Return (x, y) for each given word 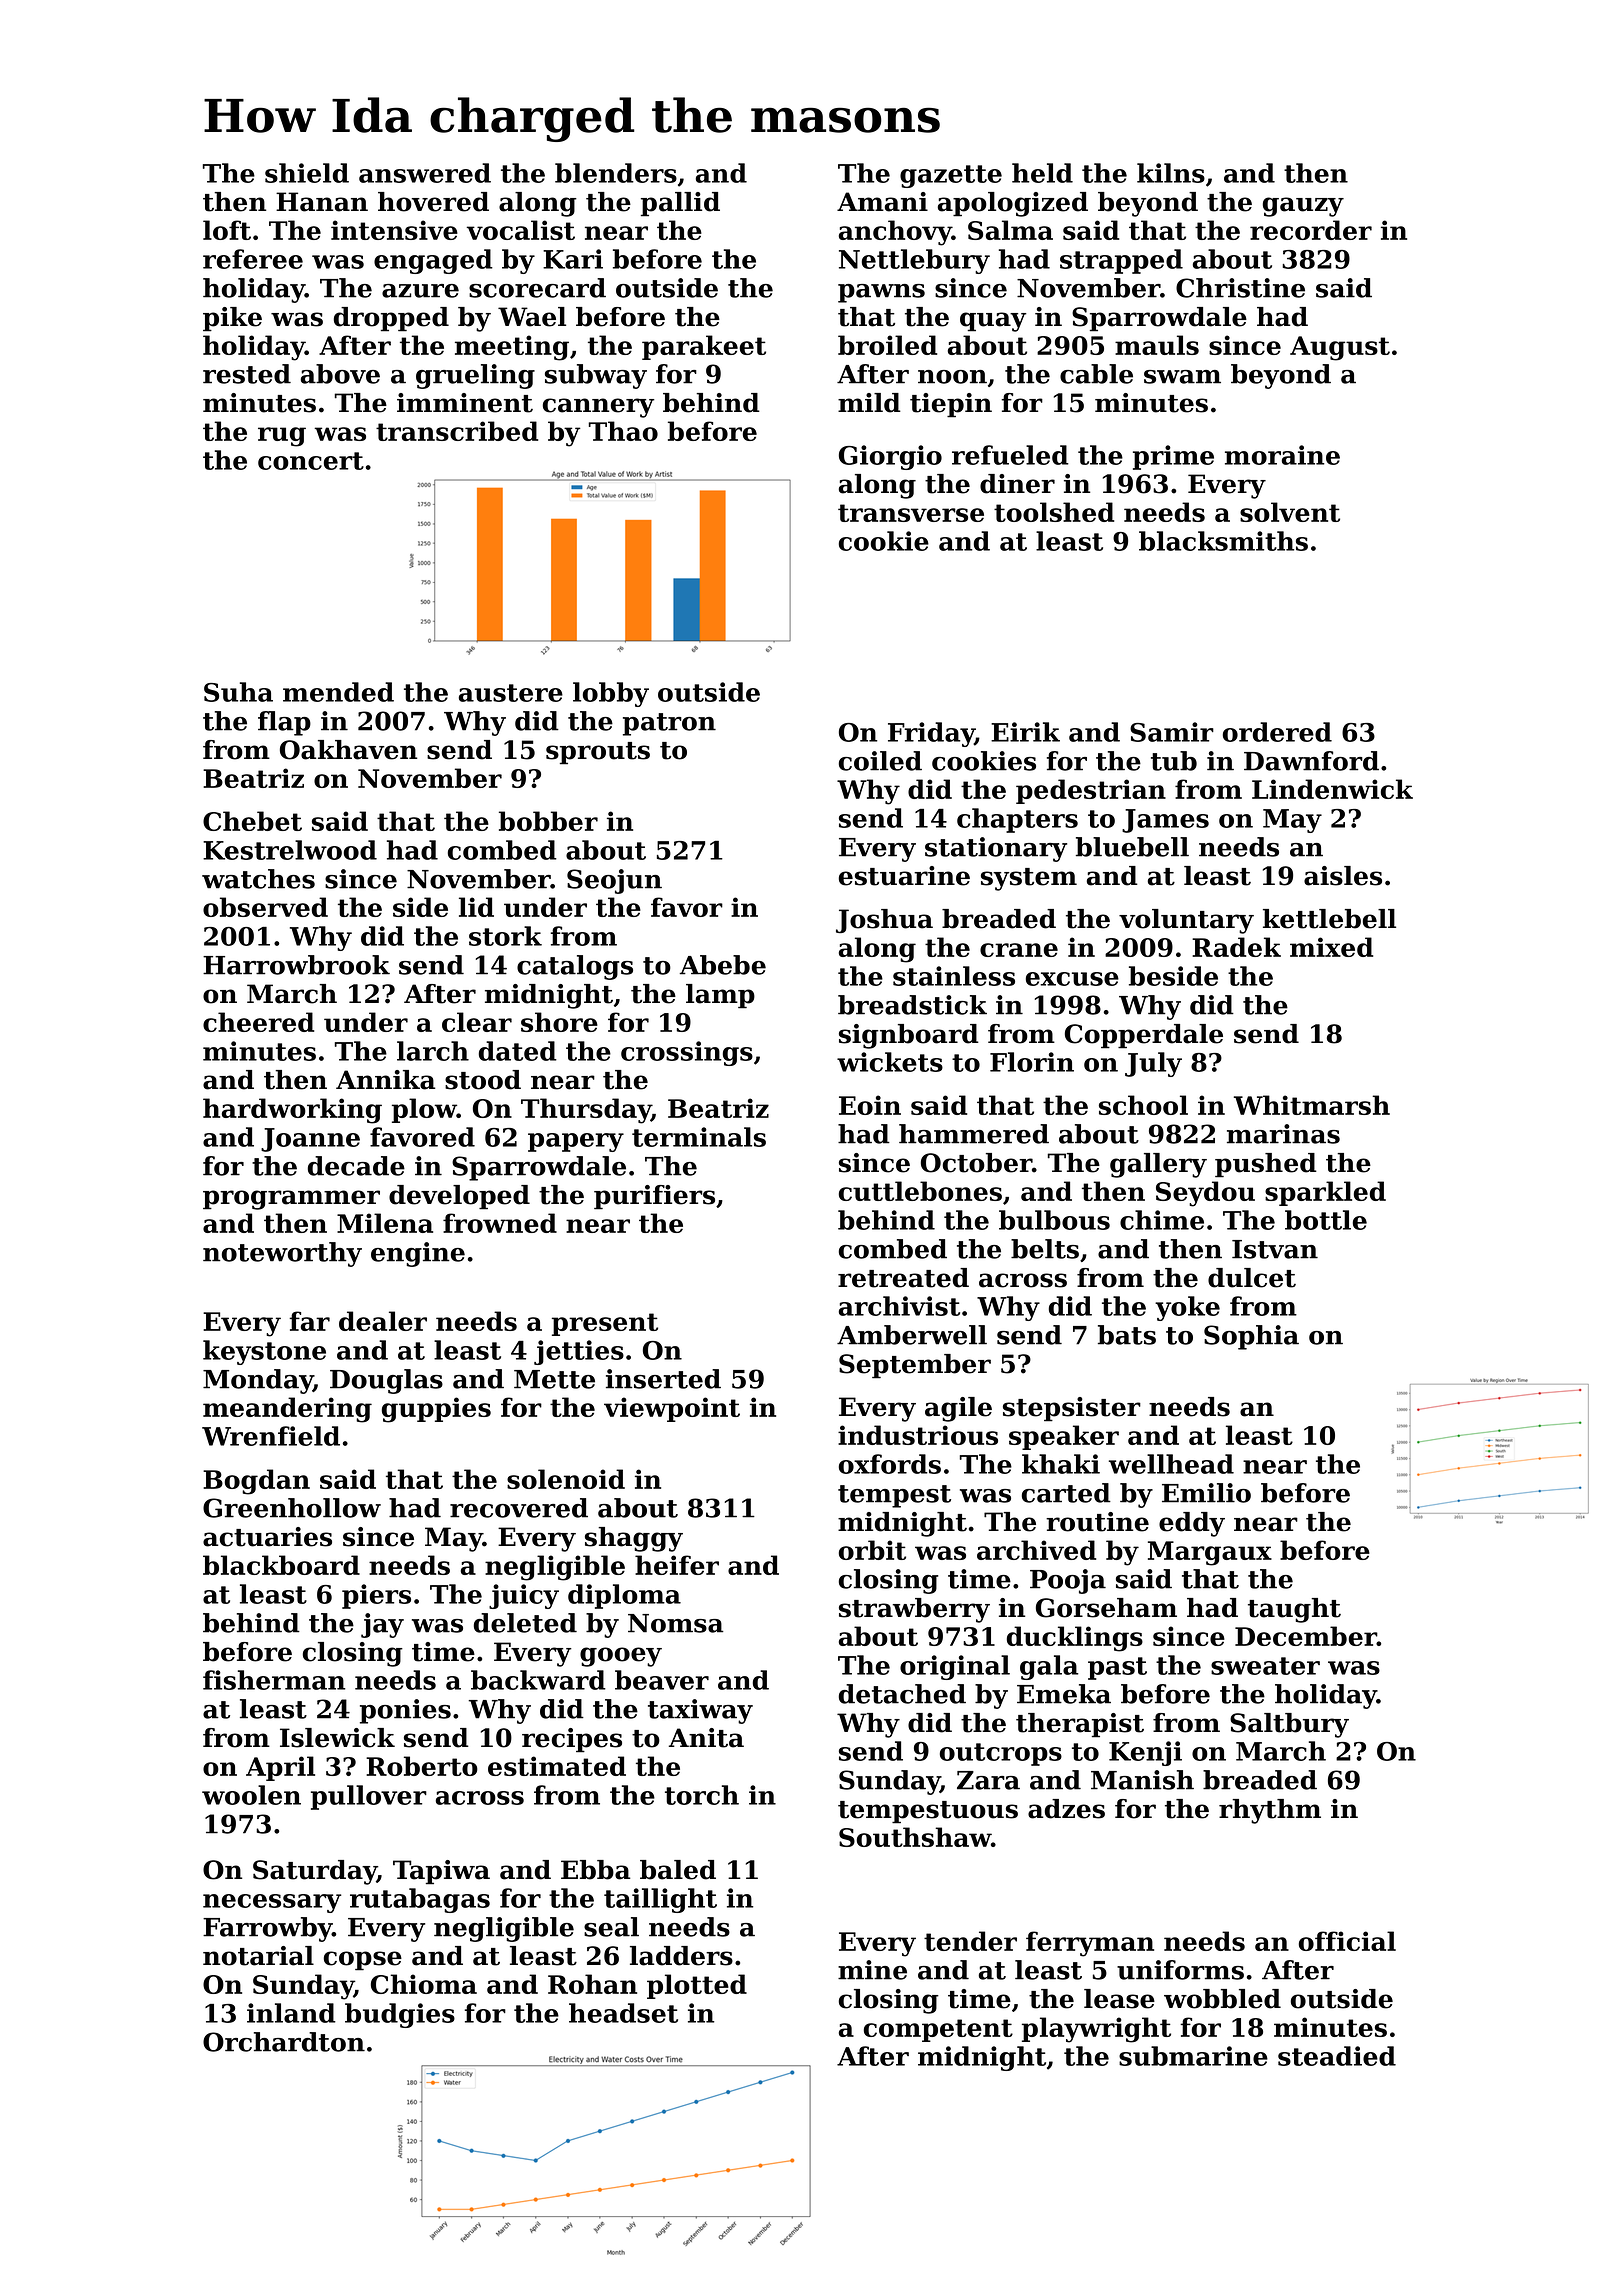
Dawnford (1311, 761)
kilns (1171, 173)
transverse (911, 513)
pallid (680, 204)
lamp (720, 996)
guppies (436, 1410)
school (1143, 1105)
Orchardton (284, 2042)
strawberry (914, 1610)
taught (1294, 1610)
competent (938, 2030)
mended (338, 692)
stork (505, 936)
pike (232, 319)
